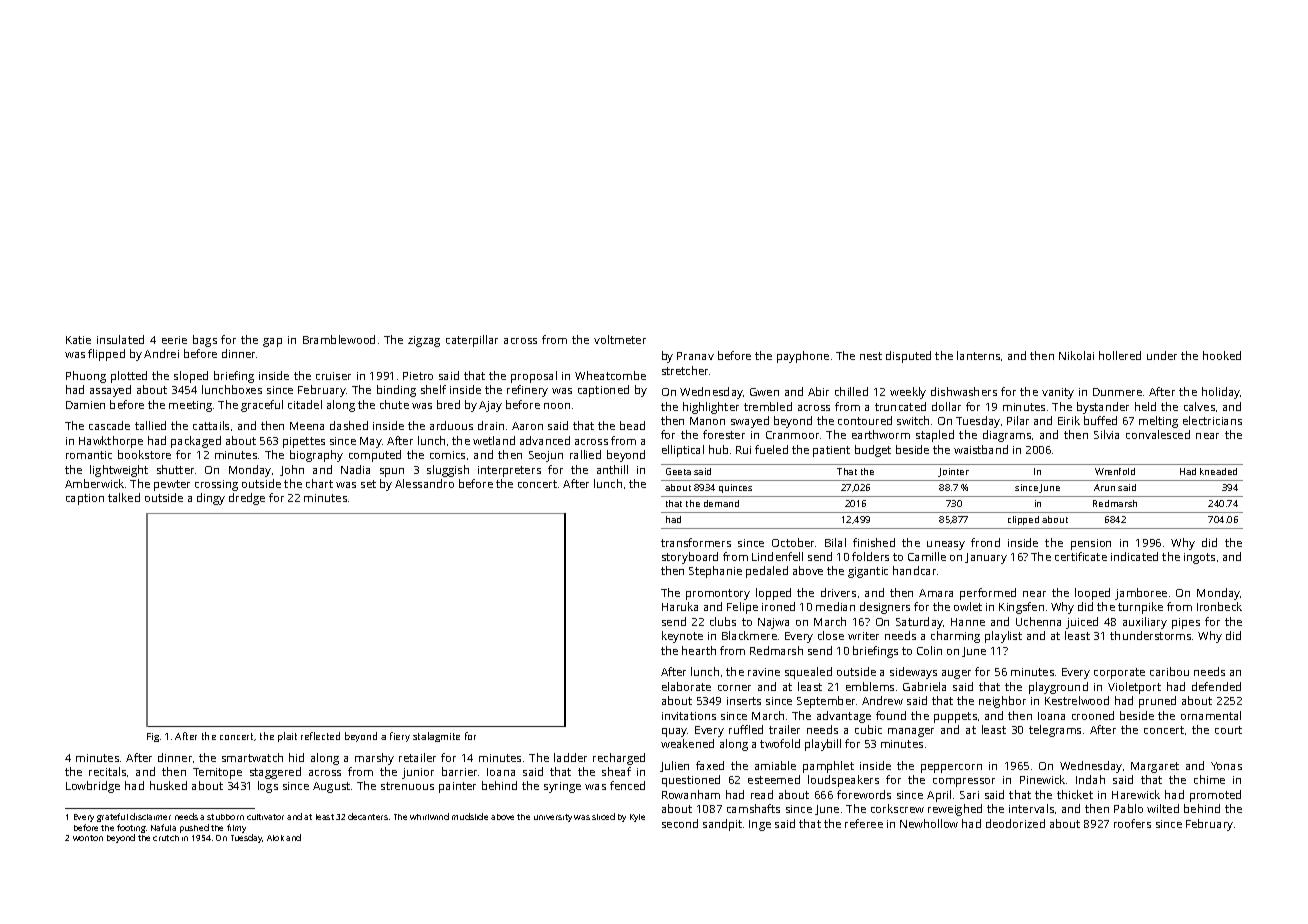  What do you see at coordinates (368, 484) in the screenshot?
I see `set` at bounding box center [368, 484].
